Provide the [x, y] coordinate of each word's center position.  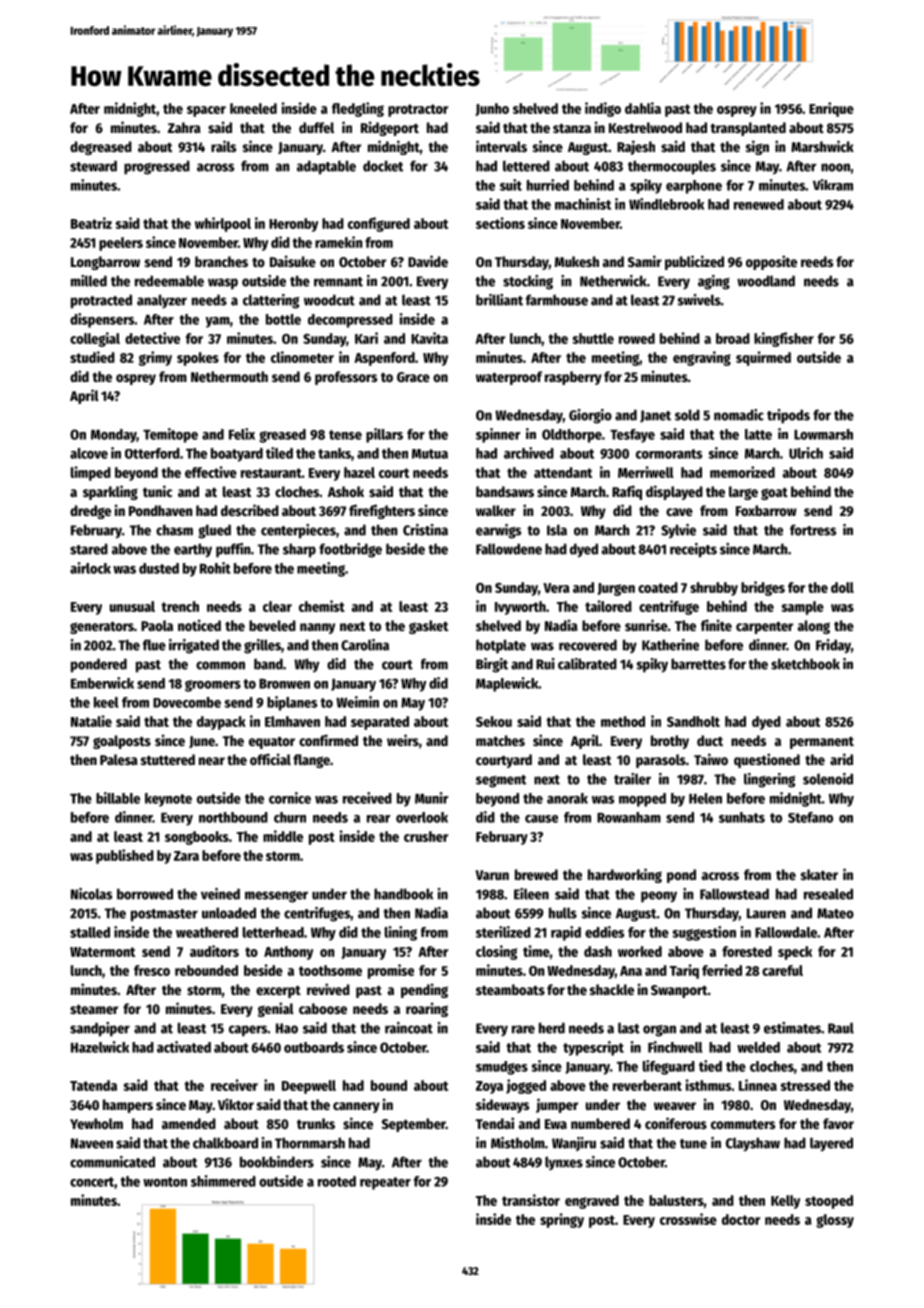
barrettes [698, 664]
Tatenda [93, 1085]
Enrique [831, 109]
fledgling [358, 109]
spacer [206, 111]
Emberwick [102, 683]
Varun [492, 875]
